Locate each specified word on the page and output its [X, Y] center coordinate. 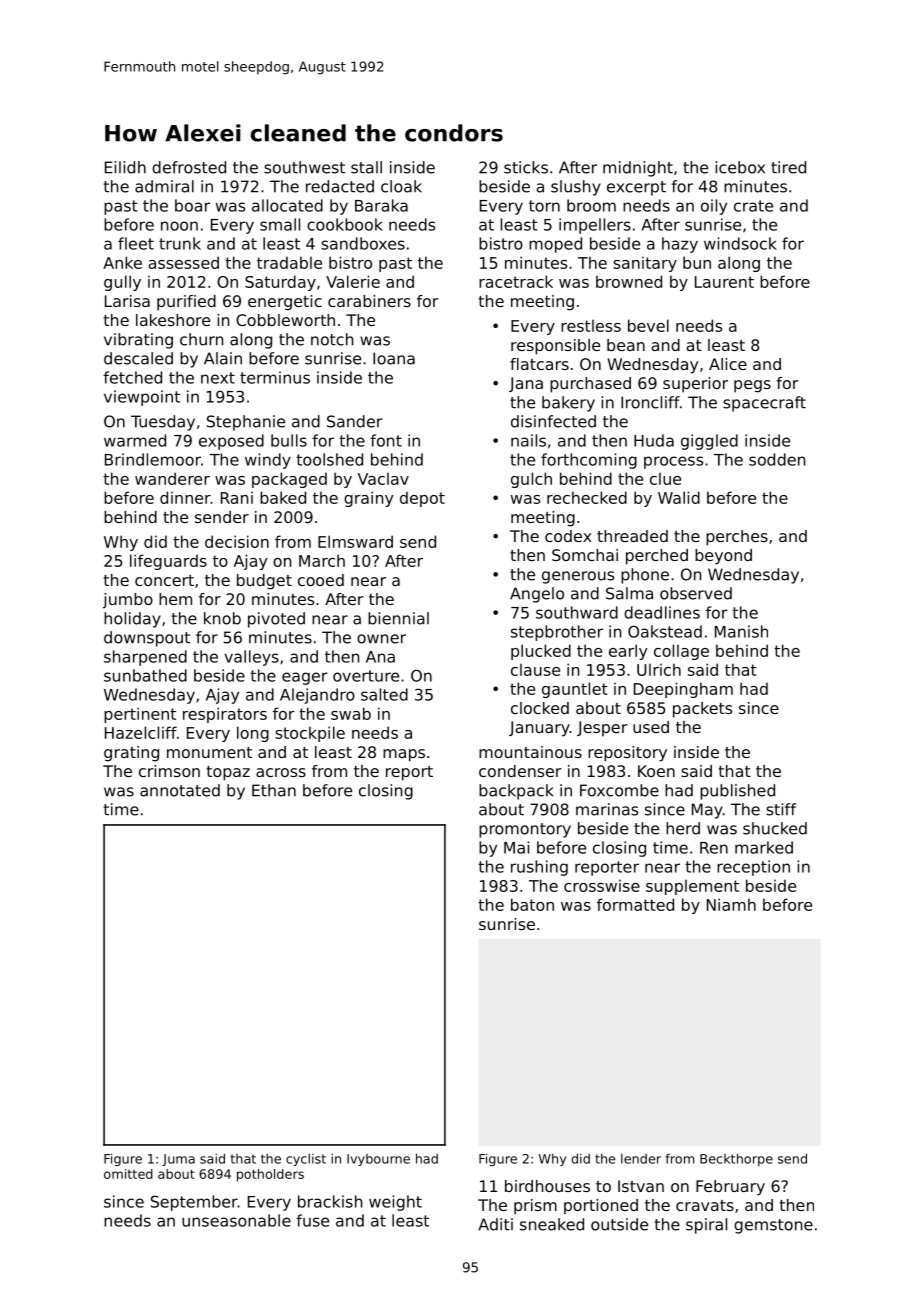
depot [422, 499]
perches [737, 538]
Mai [516, 847]
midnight [638, 169]
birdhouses [547, 1186]
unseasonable [236, 1220]
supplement [692, 887]
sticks [526, 167]
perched [657, 557]
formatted [635, 904]
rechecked [587, 497]
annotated [180, 790]
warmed [135, 440]
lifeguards [168, 562]
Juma [178, 1160]
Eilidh [125, 167]
